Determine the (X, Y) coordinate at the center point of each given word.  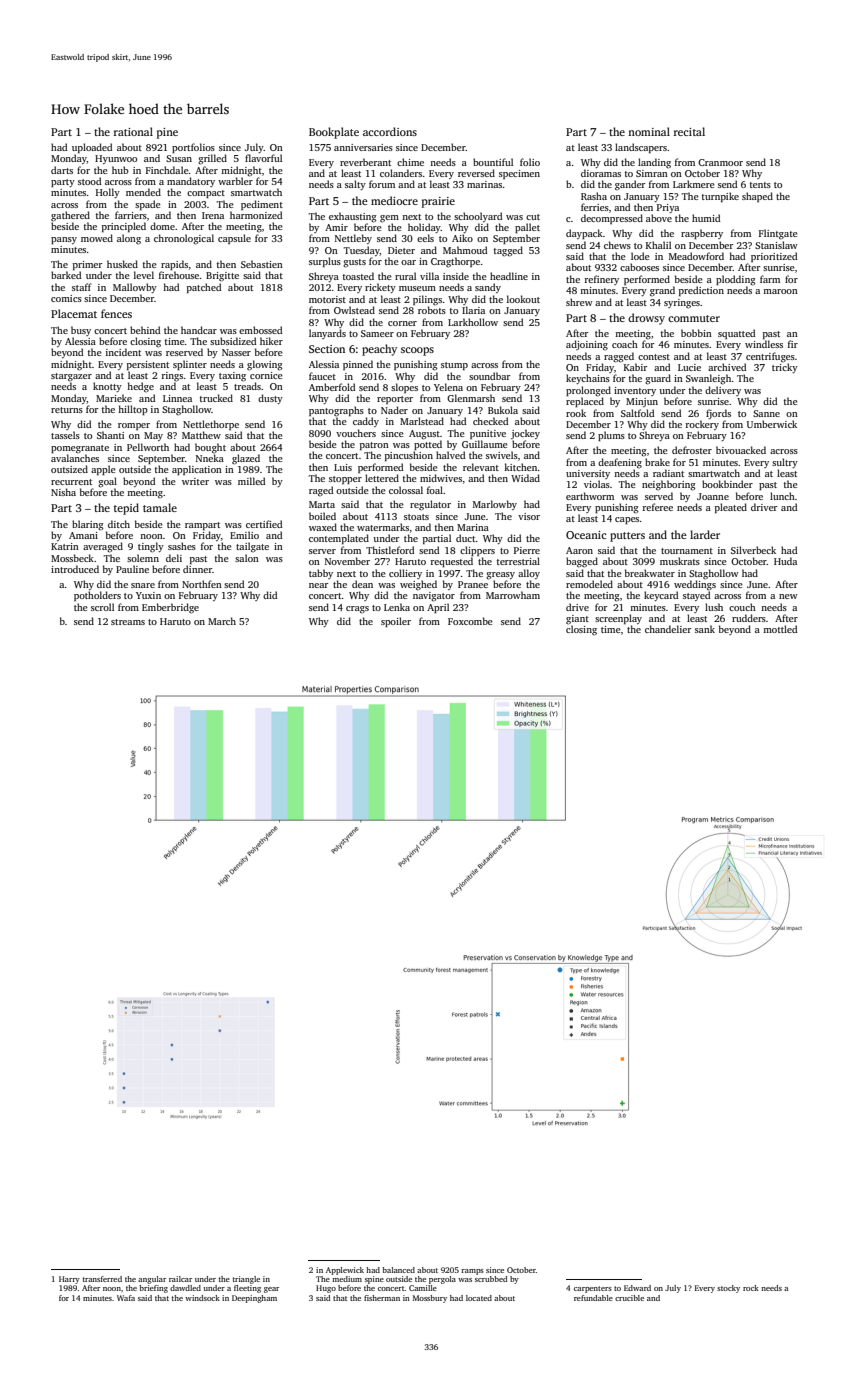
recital (689, 131)
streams (128, 622)
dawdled (185, 1288)
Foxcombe (470, 621)
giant (577, 620)
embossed (260, 330)
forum (382, 184)
